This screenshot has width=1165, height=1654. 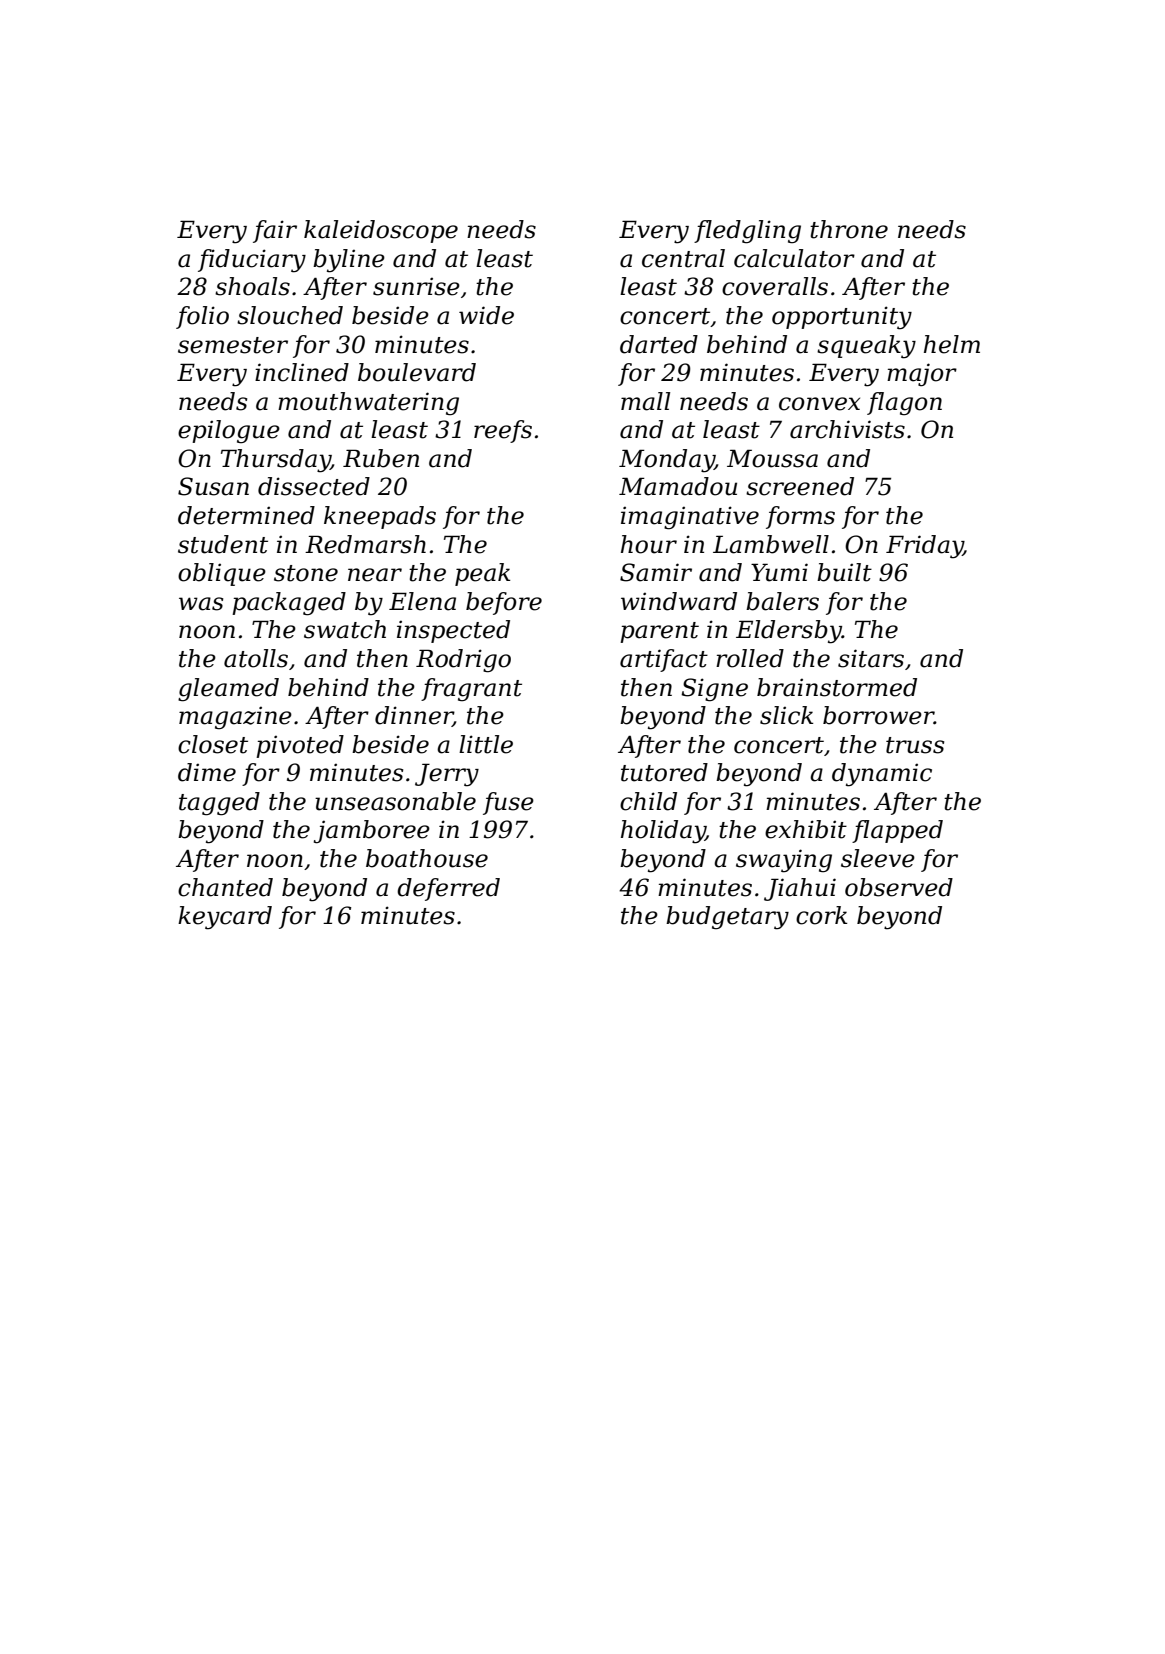 I want to click on wide, so click(x=486, y=315).
